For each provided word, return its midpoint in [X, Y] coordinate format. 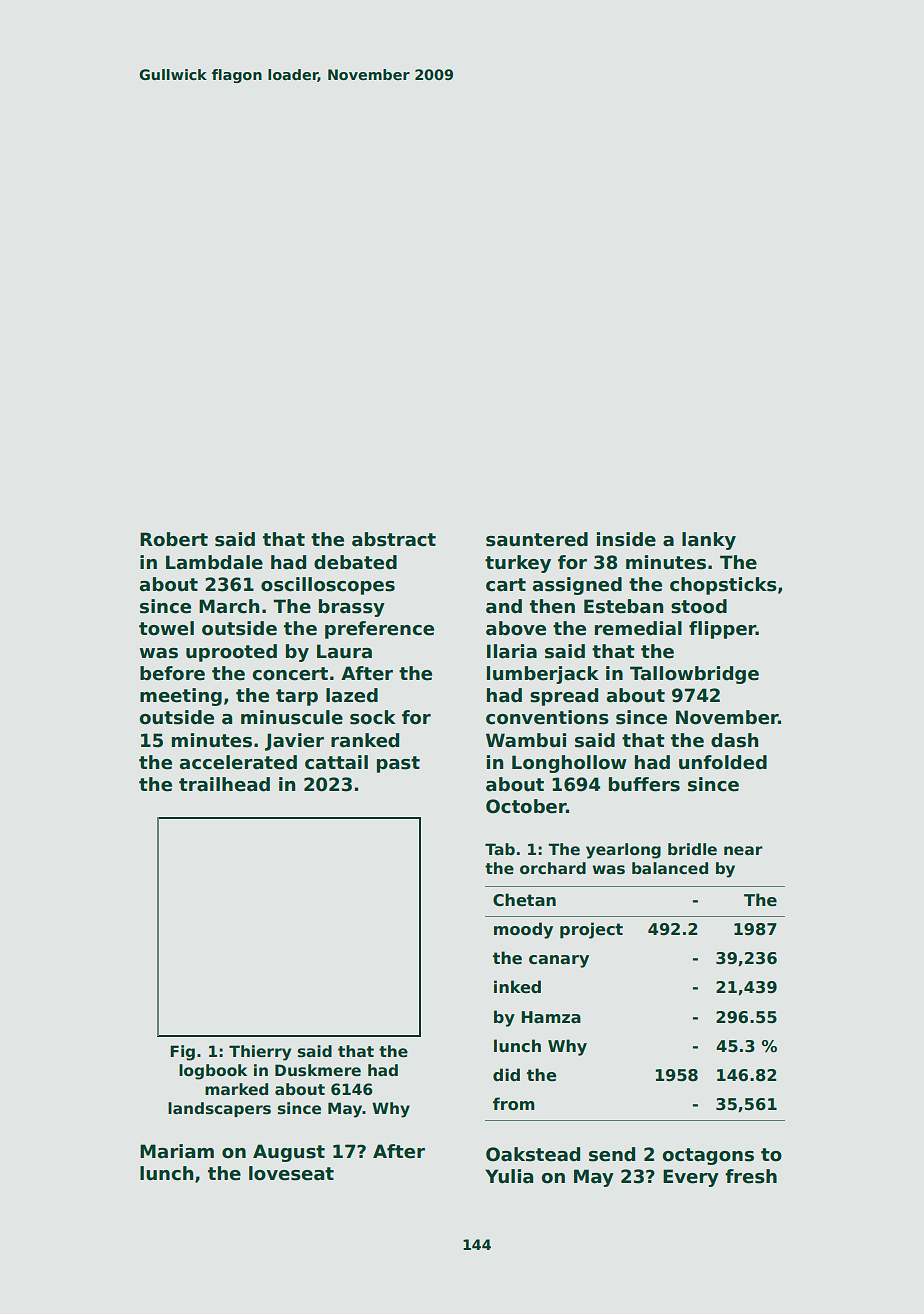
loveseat [291, 1173]
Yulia [509, 1176]
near [743, 850]
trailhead [224, 784]
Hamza [551, 1017]
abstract [394, 539]
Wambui [526, 740]
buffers [644, 784]
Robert [174, 539]
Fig [182, 1053]
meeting [181, 697]
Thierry [260, 1053]
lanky [709, 541]
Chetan [524, 900]
